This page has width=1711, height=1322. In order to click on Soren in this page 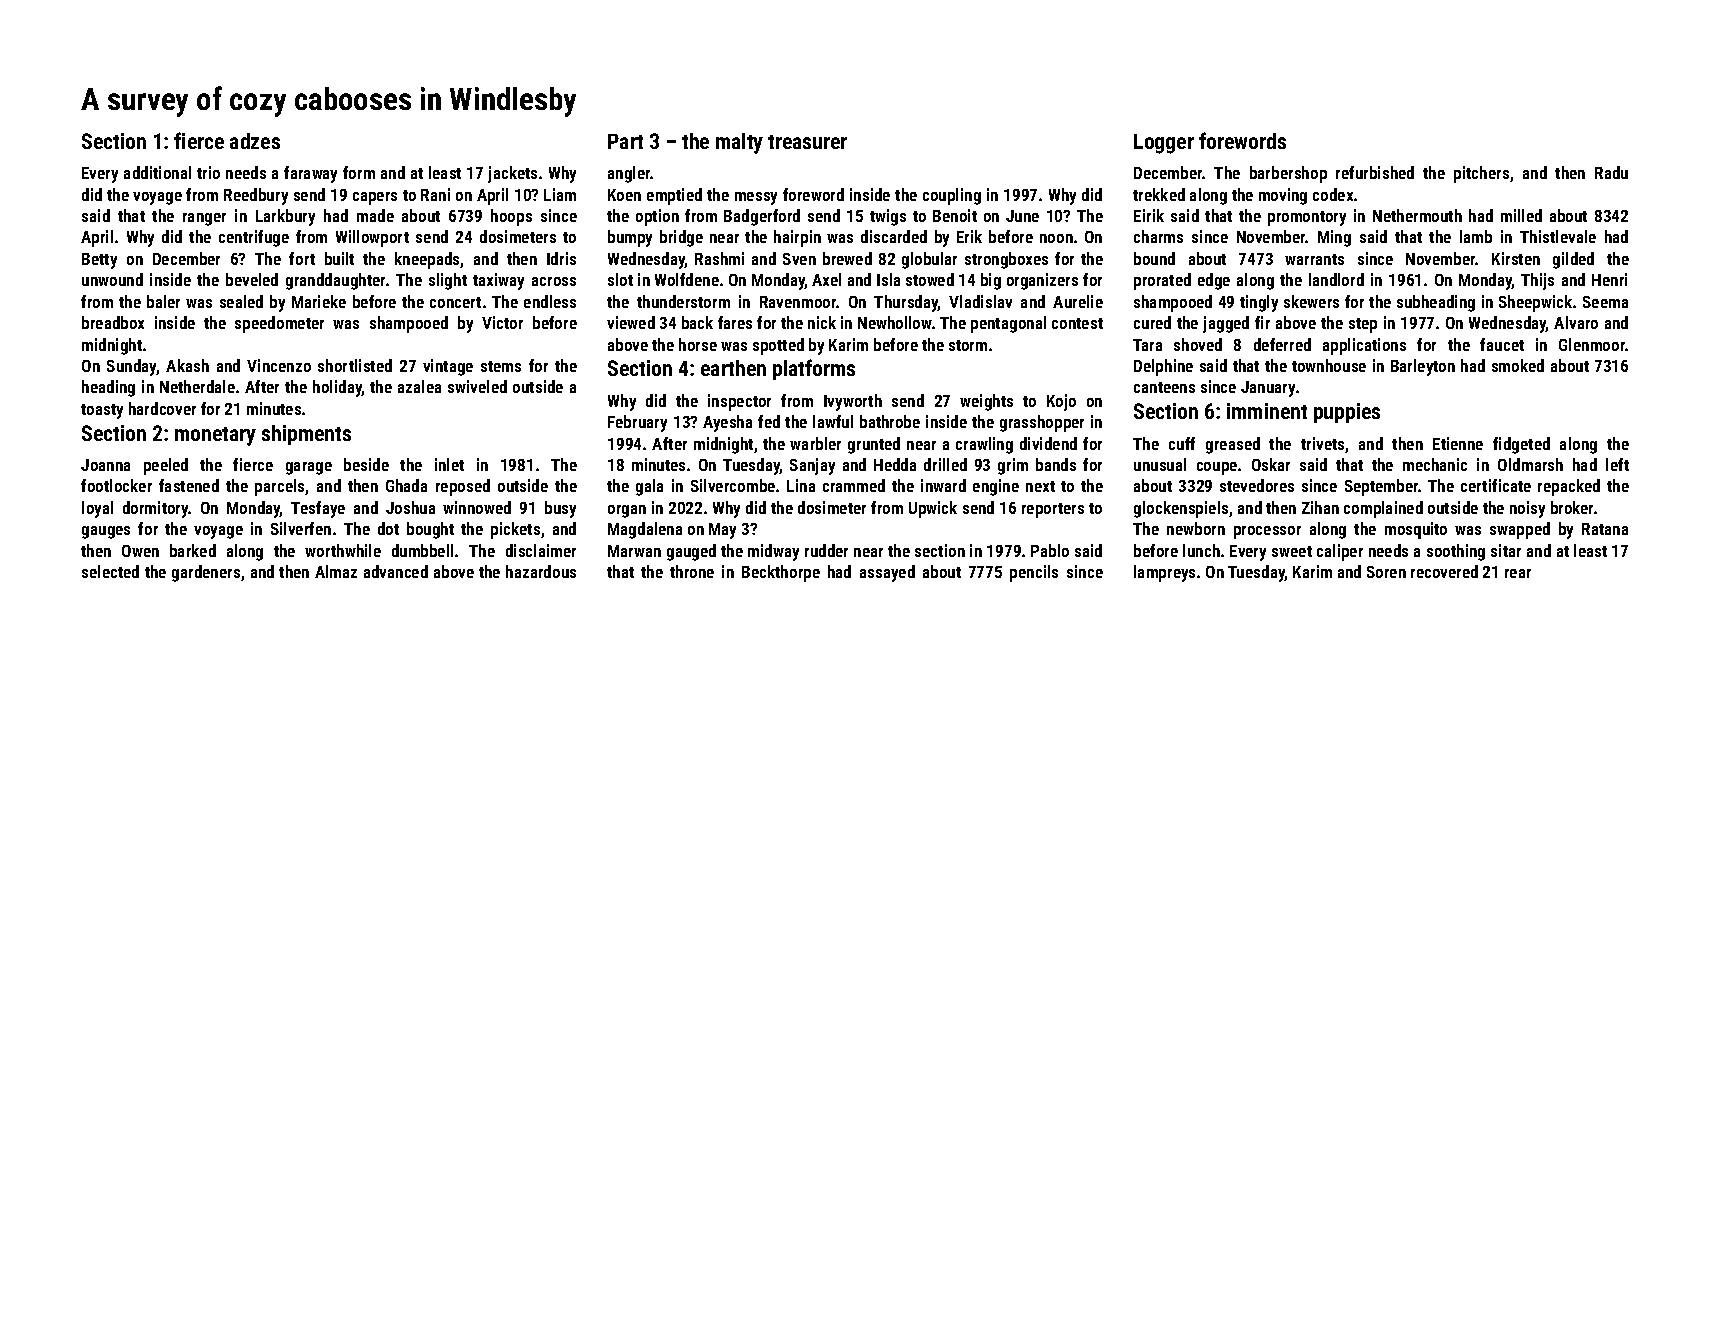, I will do `click(1386, 572)`.
